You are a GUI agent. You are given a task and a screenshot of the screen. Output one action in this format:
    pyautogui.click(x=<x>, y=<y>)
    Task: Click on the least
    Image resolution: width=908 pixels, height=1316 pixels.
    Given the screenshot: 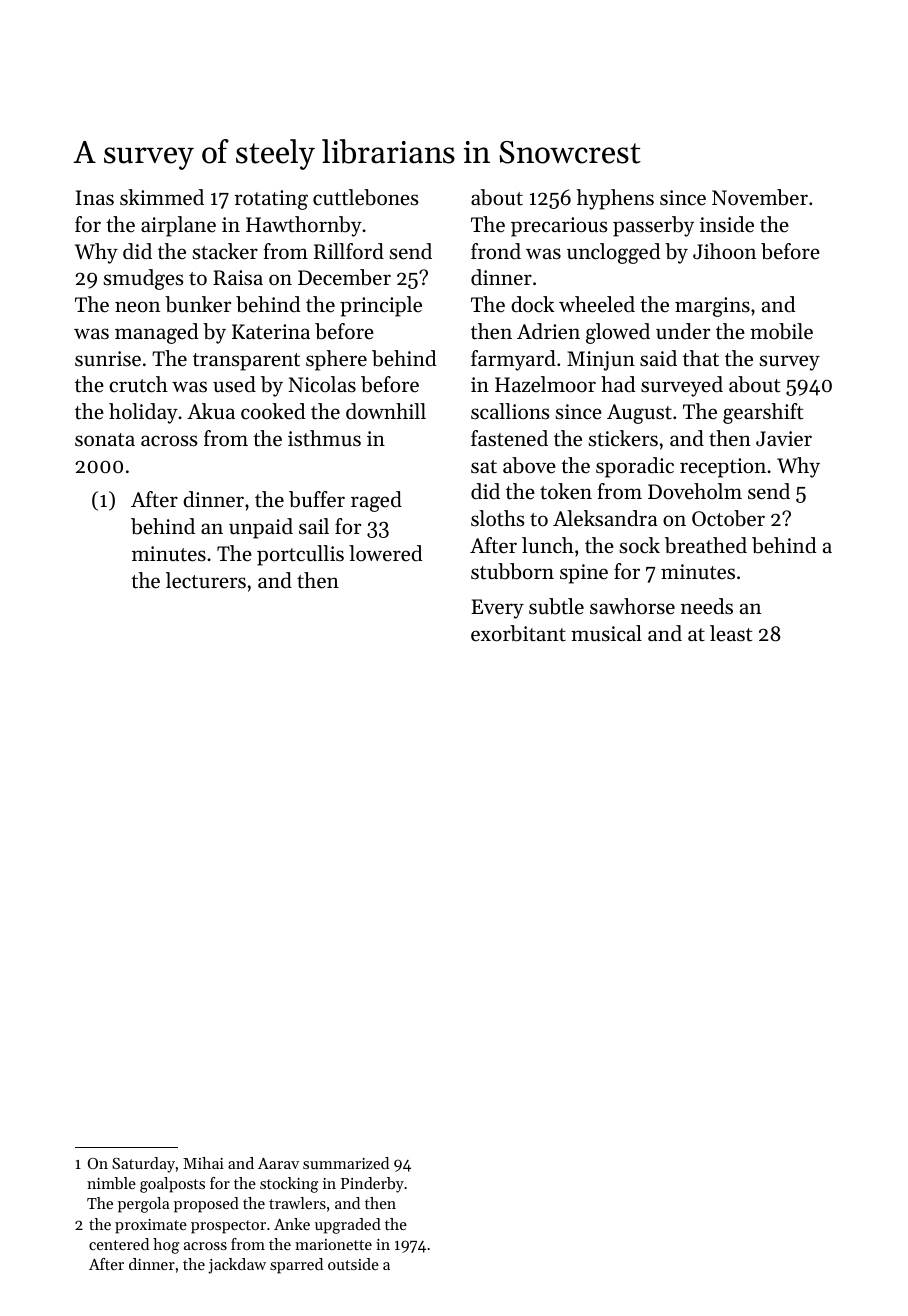 What is the action you would take?
    pyautogui.click(x=731, y=633)
